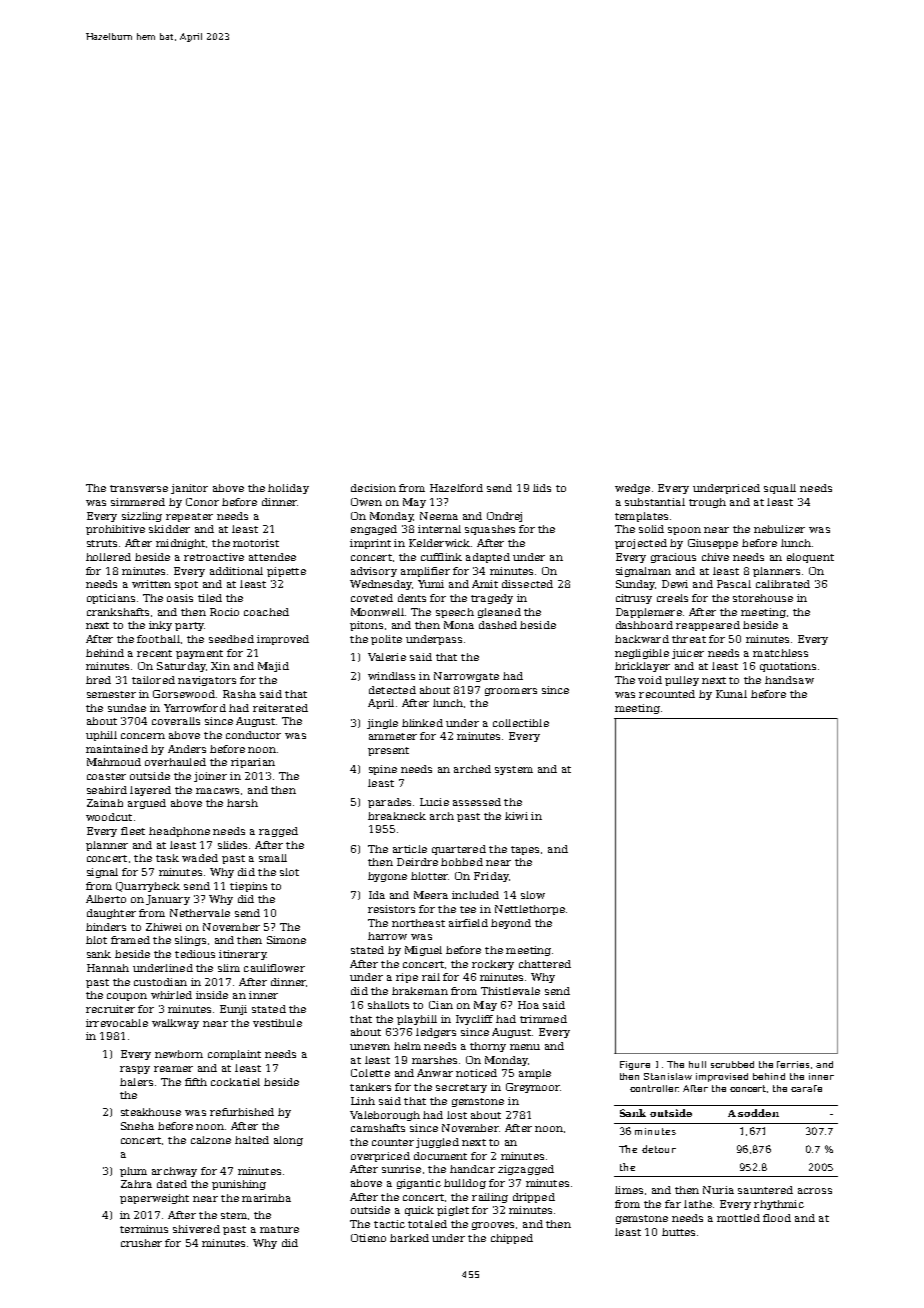  Describe the element at coordinates (472, 1169) in the screenshot. I see `handcar` at that location.
